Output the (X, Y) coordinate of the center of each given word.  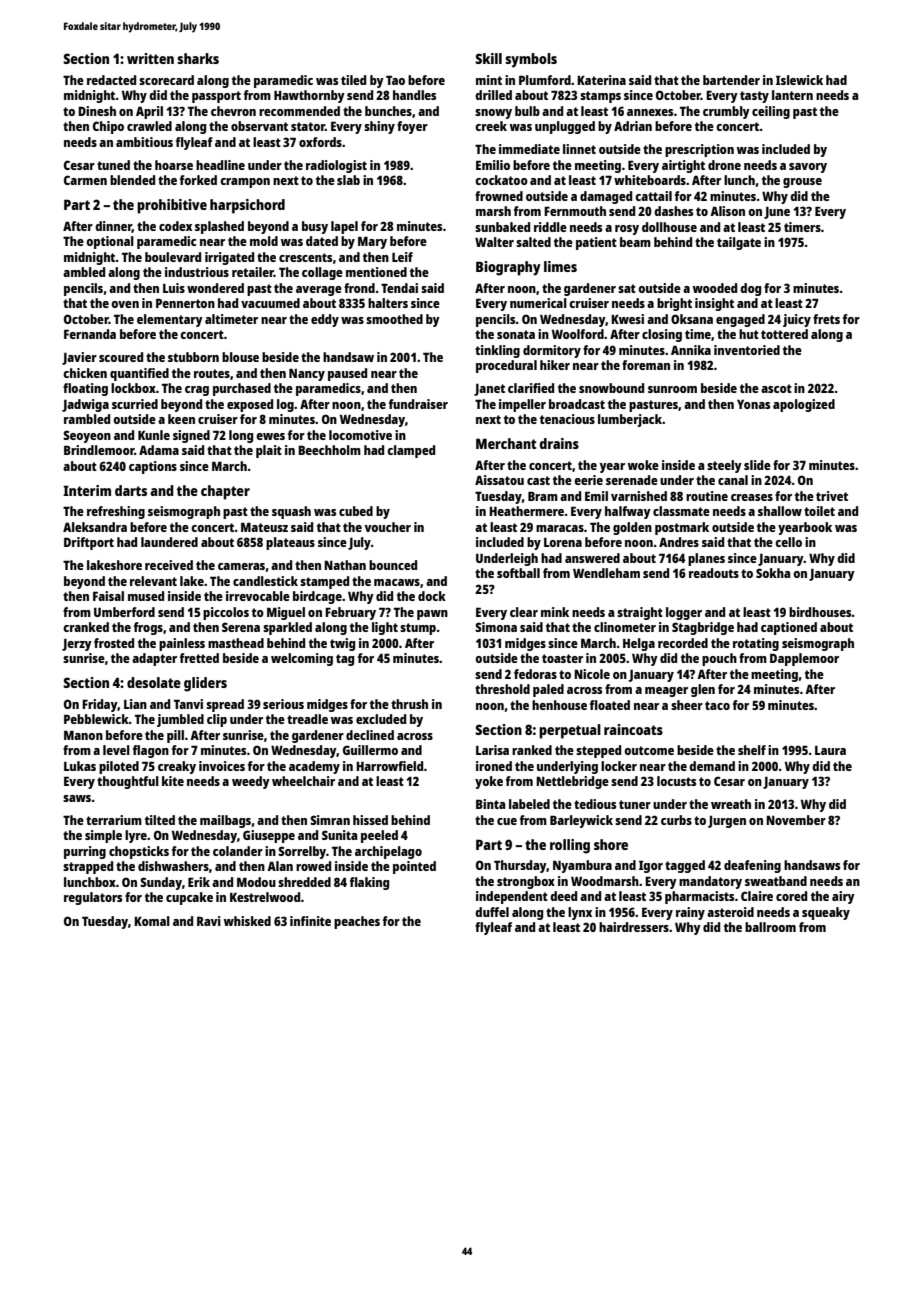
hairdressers (634, 927)
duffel (492, 912)
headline (220, 165)
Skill (488, 58)
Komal (152, 921)
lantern (792, 95)
